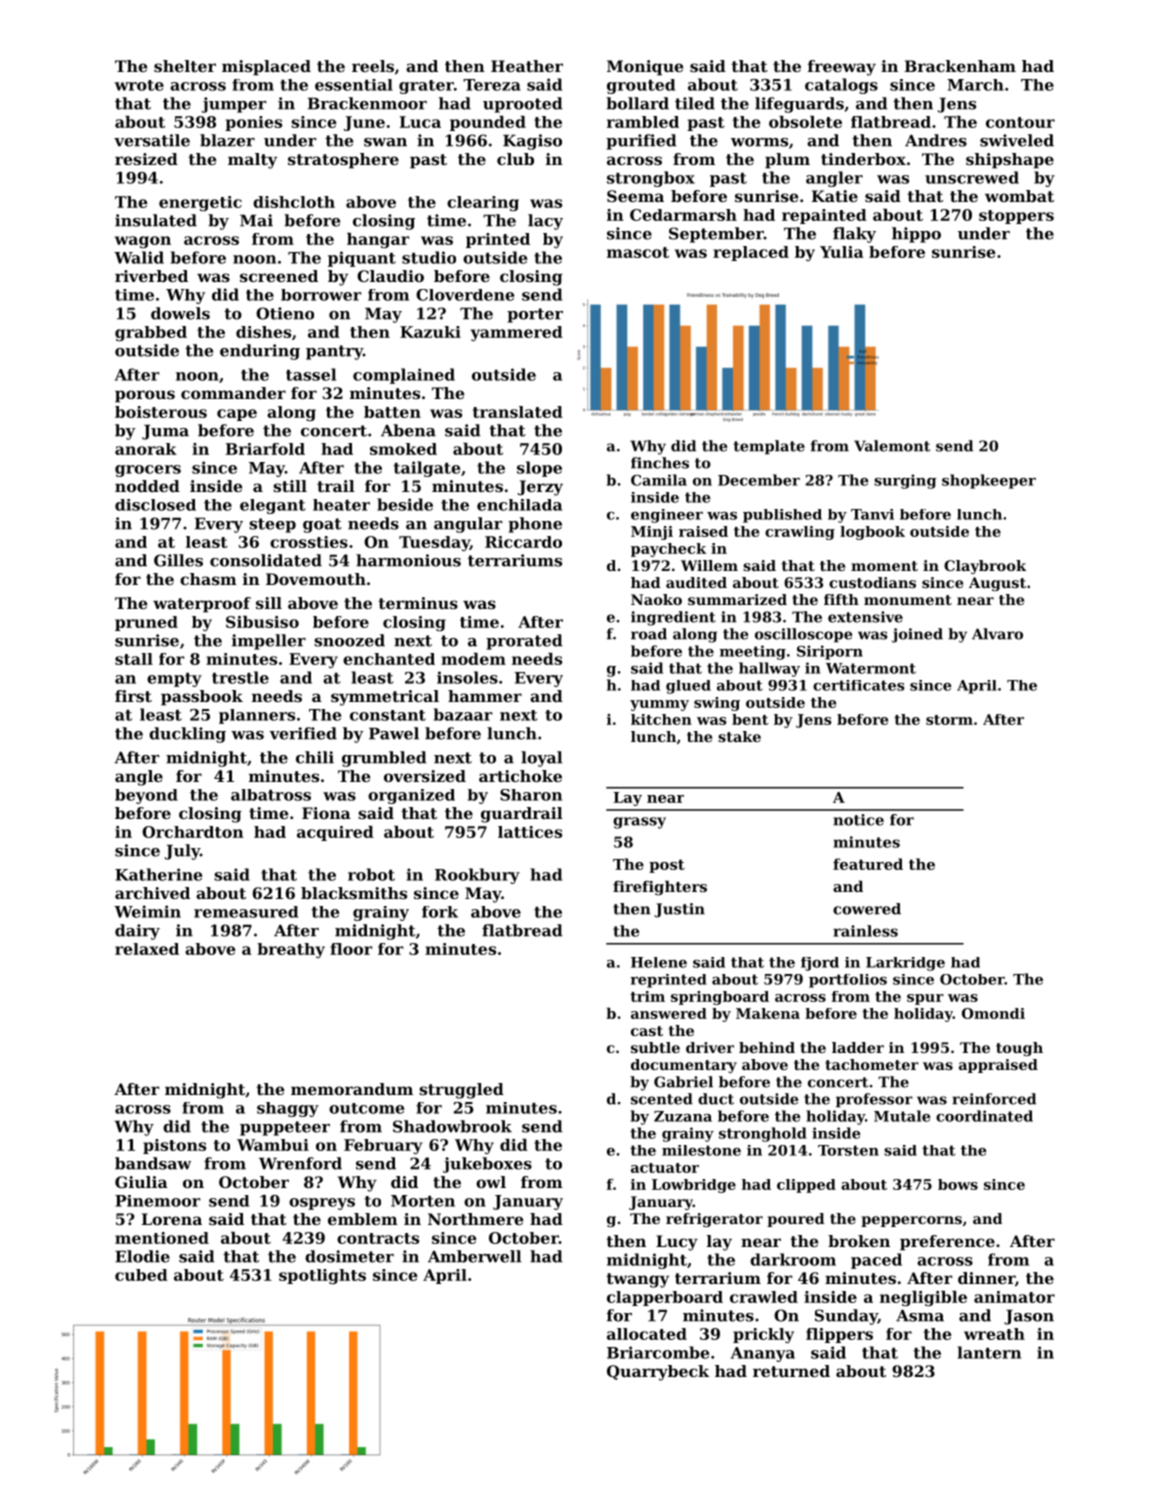 The width and height of the document is (1169, 1512). Describe the element at coordinates (1016, 217) in the document. I see `stoppers` at that location.
